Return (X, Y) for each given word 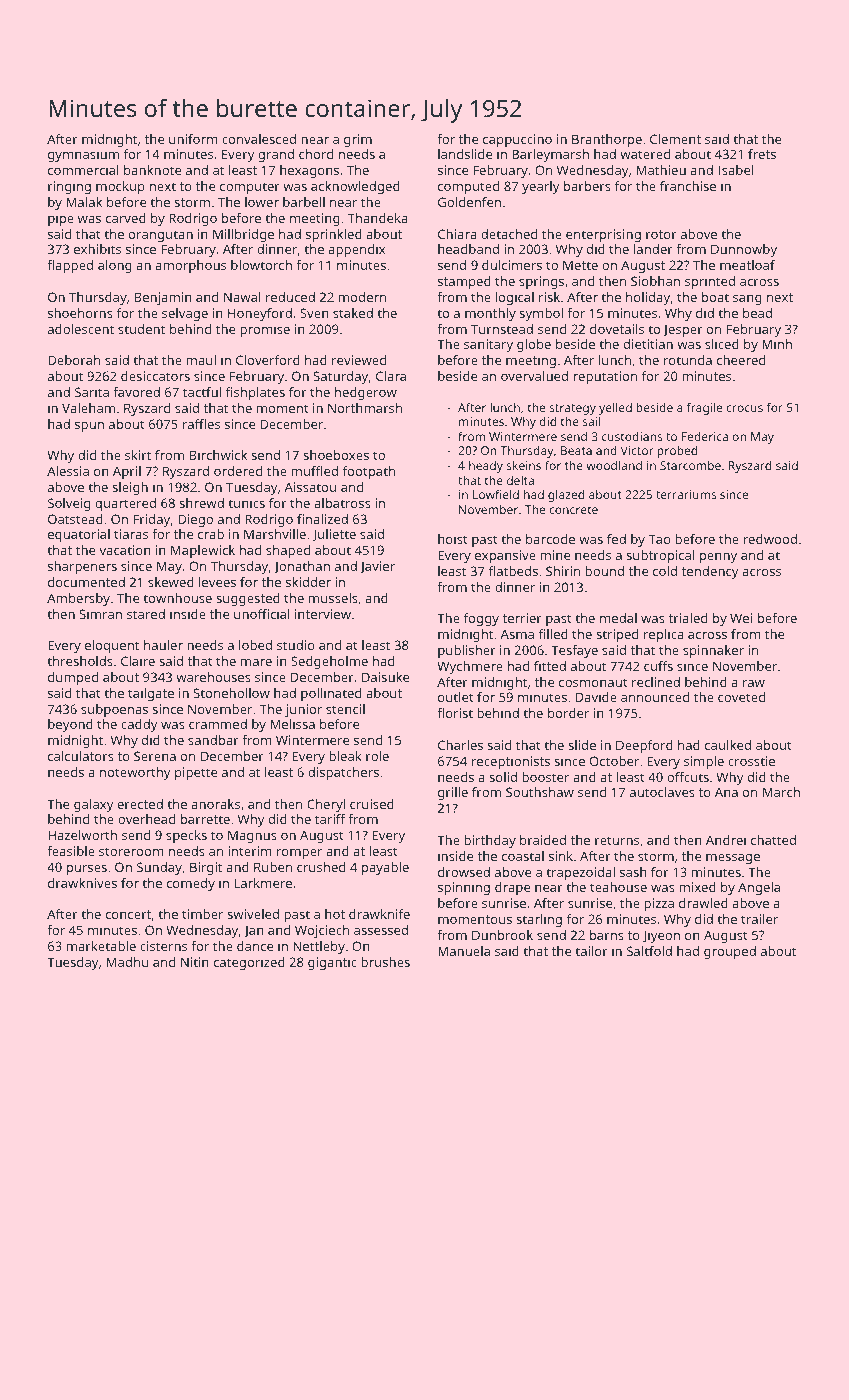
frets (762, 154)
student (141, 329)
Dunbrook (502, 935)
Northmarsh (365, 408)
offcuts (688, 777)
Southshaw (540, 792)
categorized (249, 963)
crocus (744, 408)
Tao (660, 539)
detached (509, 234)
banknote (152, 170)
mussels (333, 598)
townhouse (177, 598)
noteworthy (135, 773)
